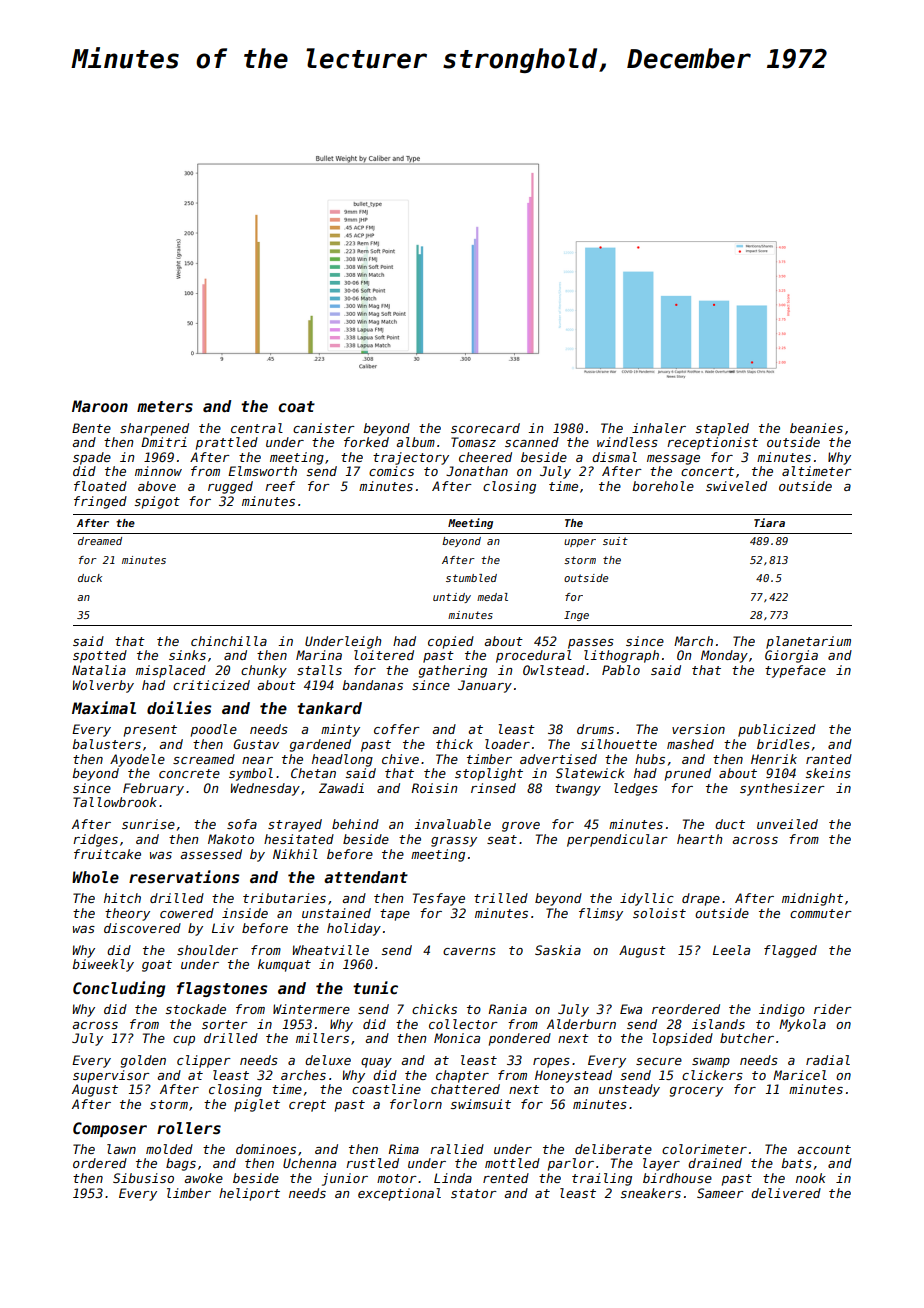 The width and height of the document is (924, 1308). What do you see at coordinates (591, 644) in the document?
I see `passes` at bounding box center [591, 644].
